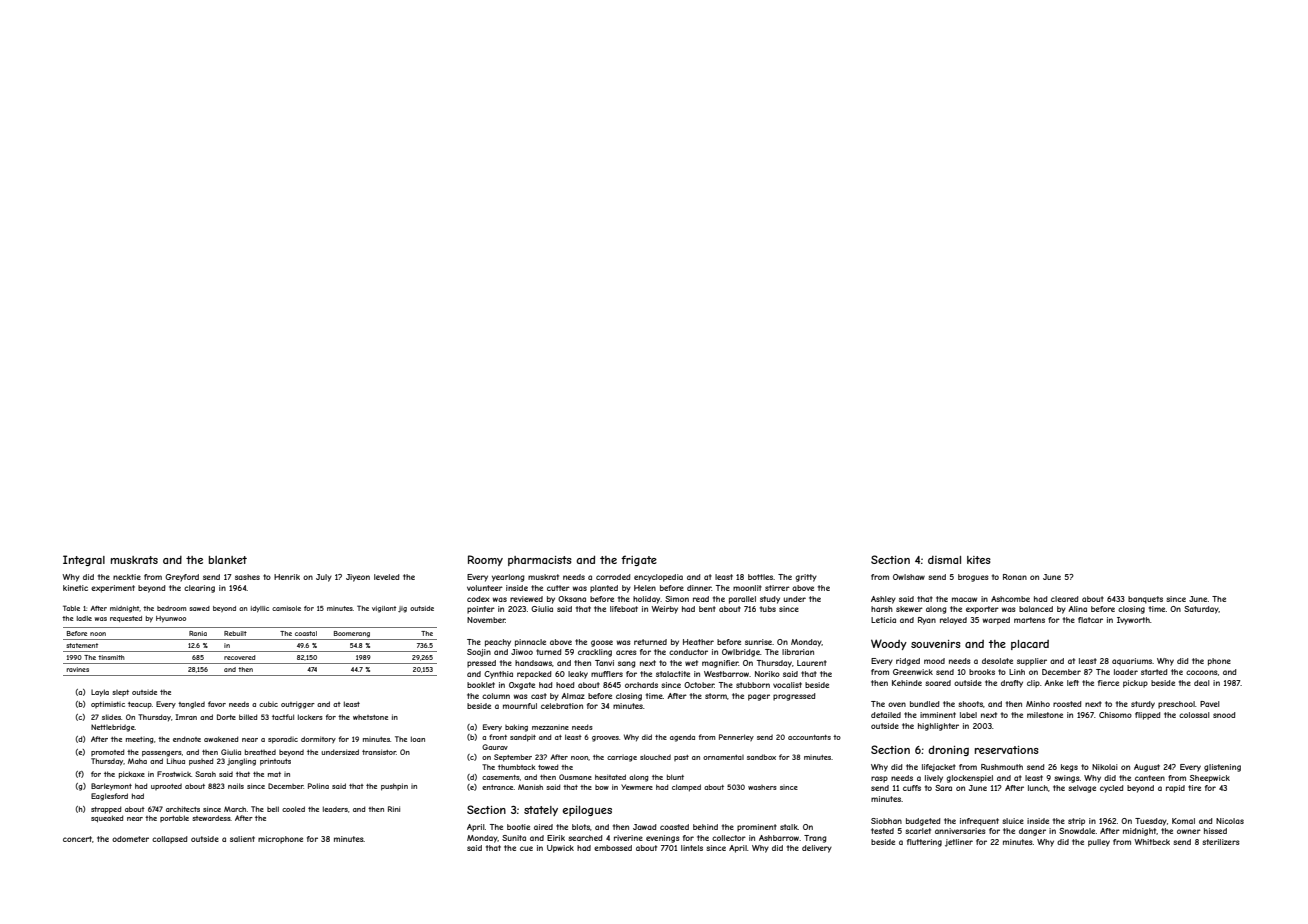 This document has height=924, width=1308. Describe the element at coordinates (639, 560) in the document. I see `frigate` at that location.
